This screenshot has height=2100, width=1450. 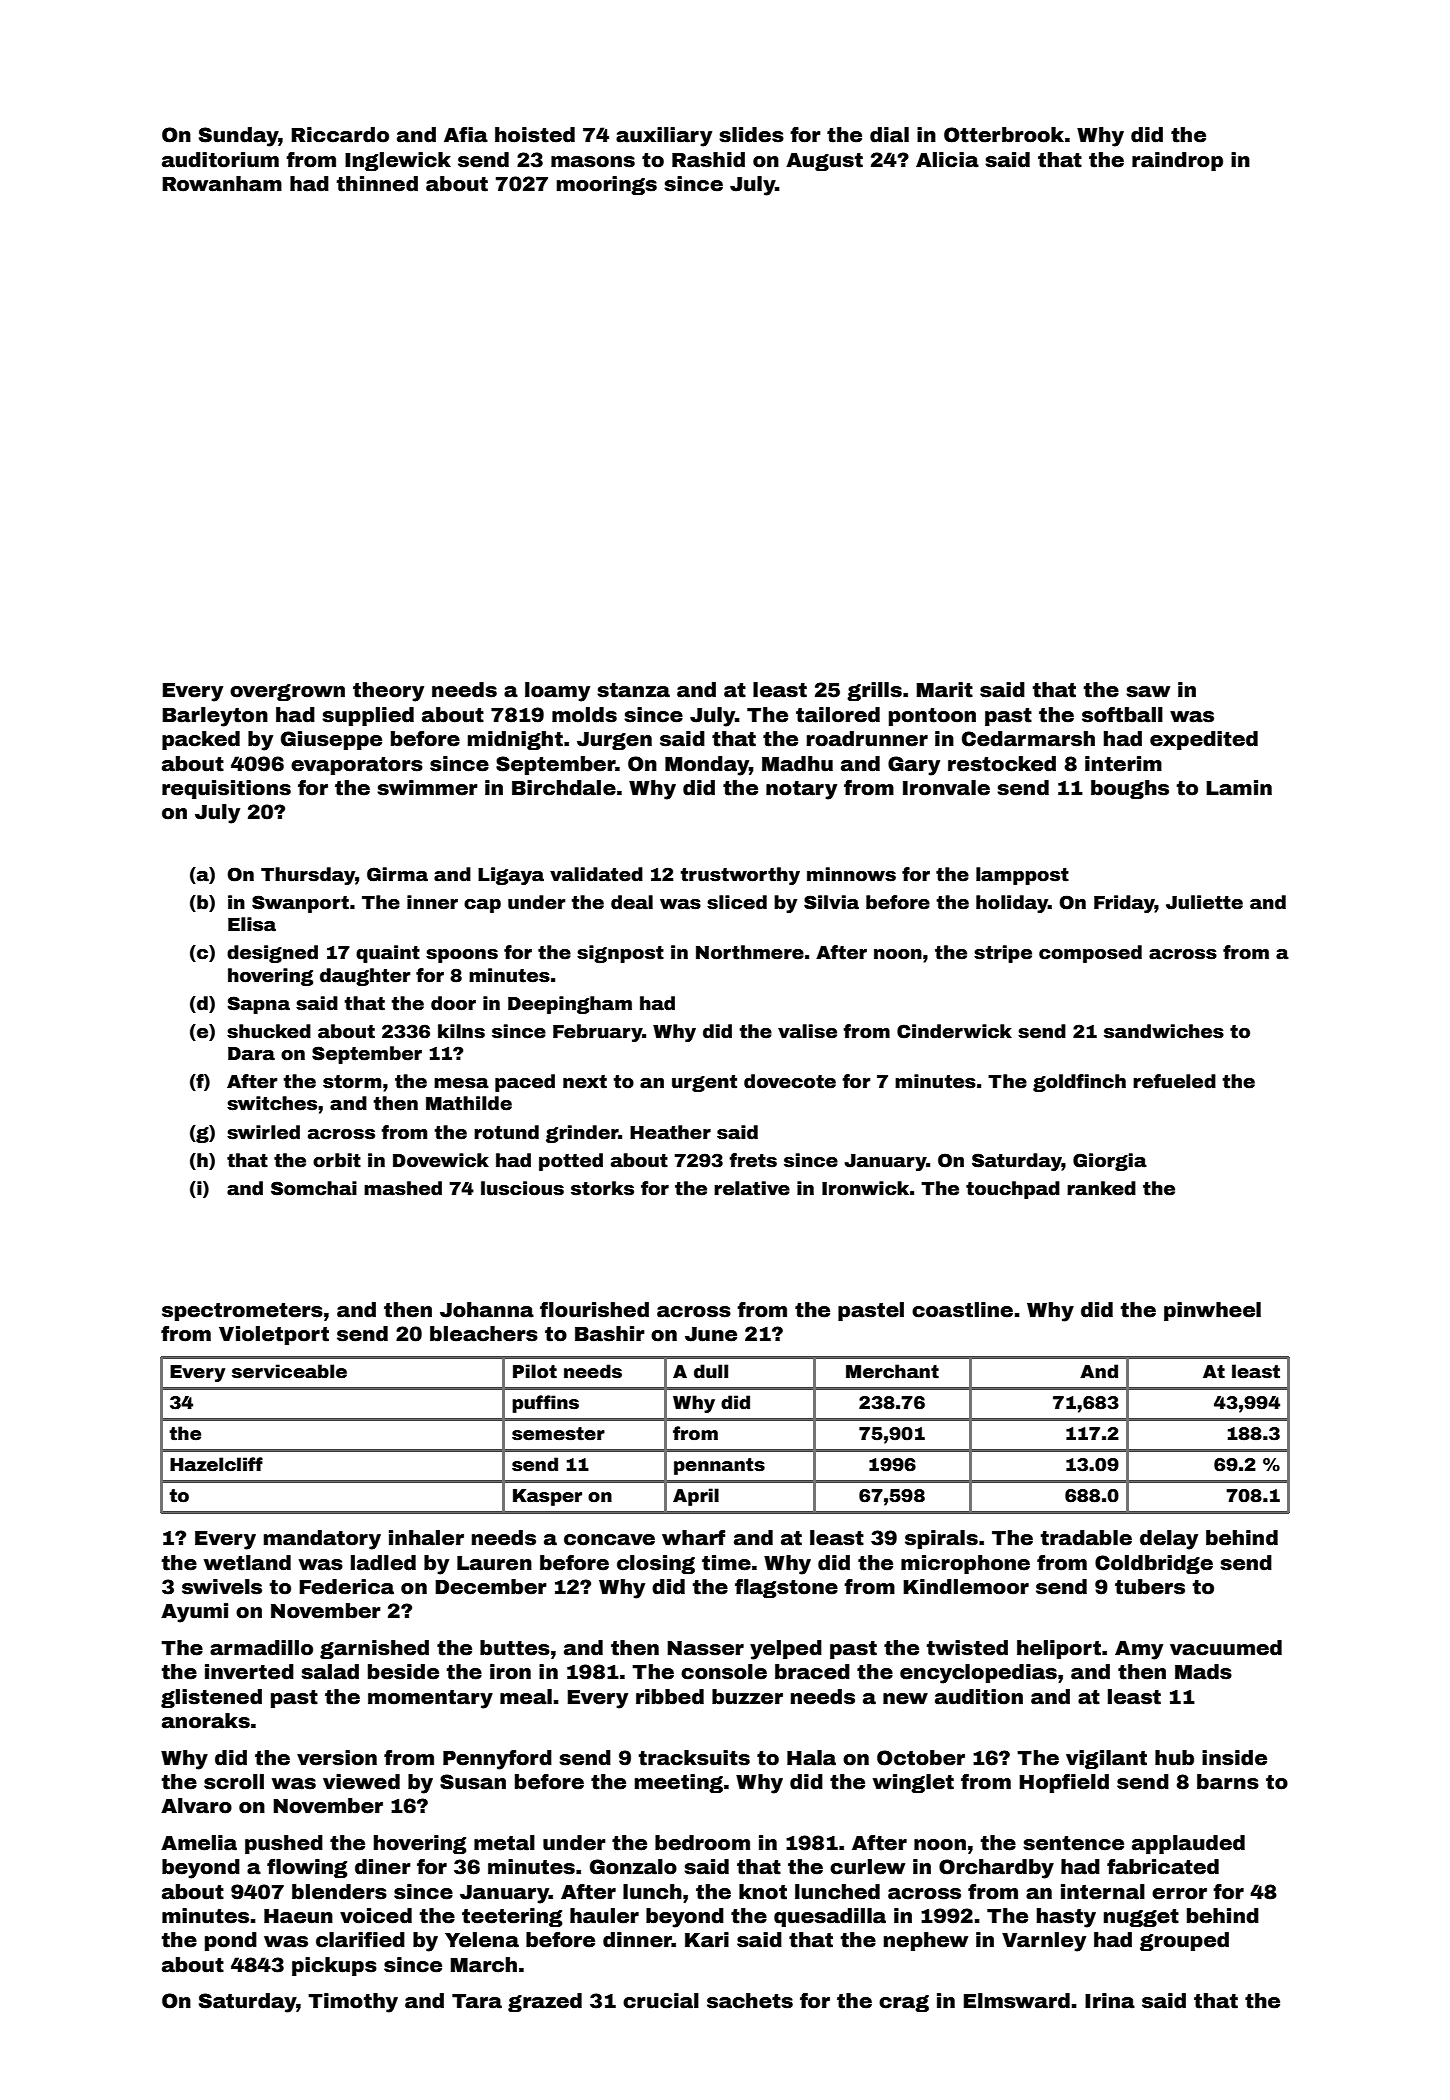 I want to click on Timothy, so click(x=353, y=2003).
